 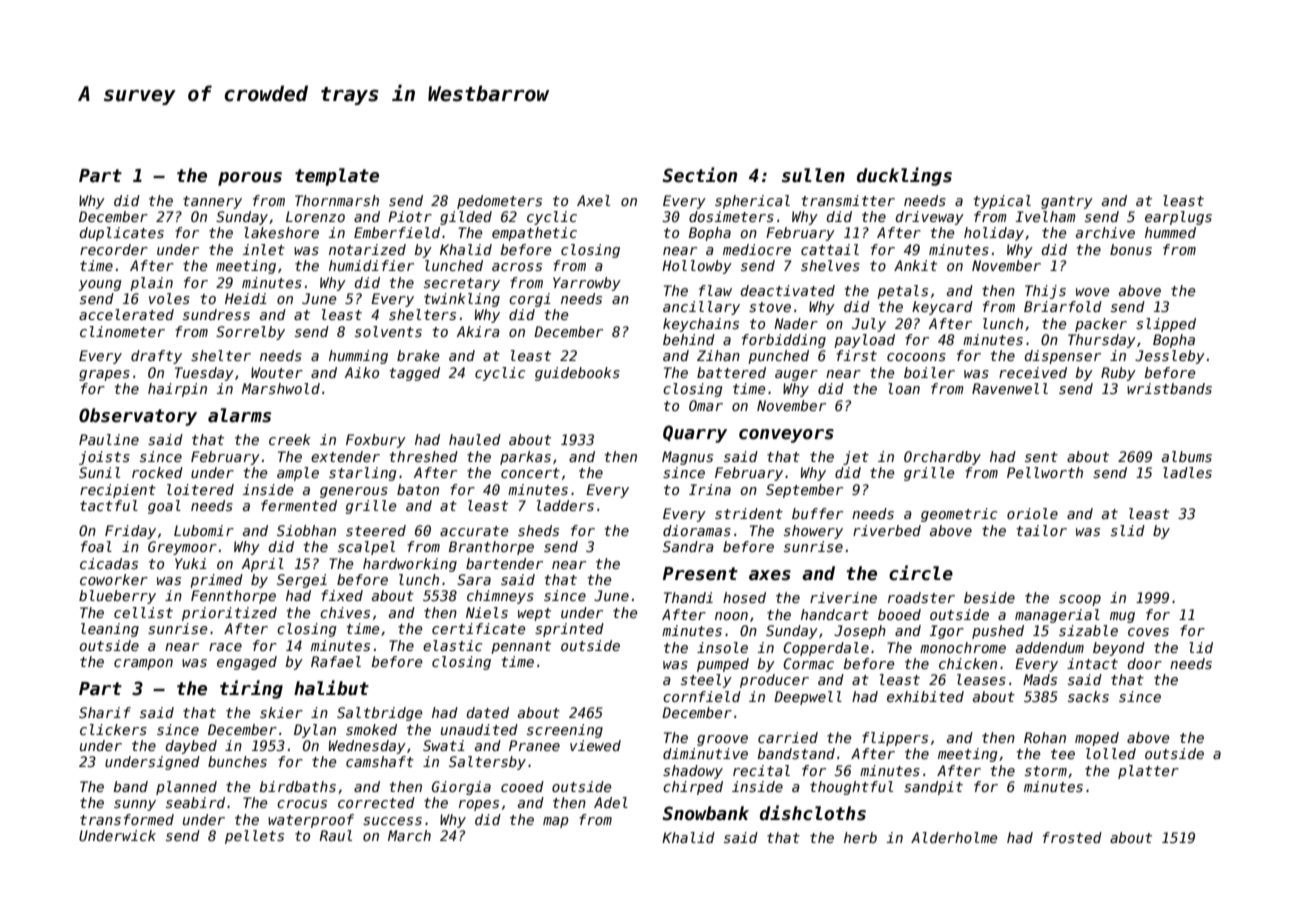 I want to click on albums, so click(x=1187, y=456).
